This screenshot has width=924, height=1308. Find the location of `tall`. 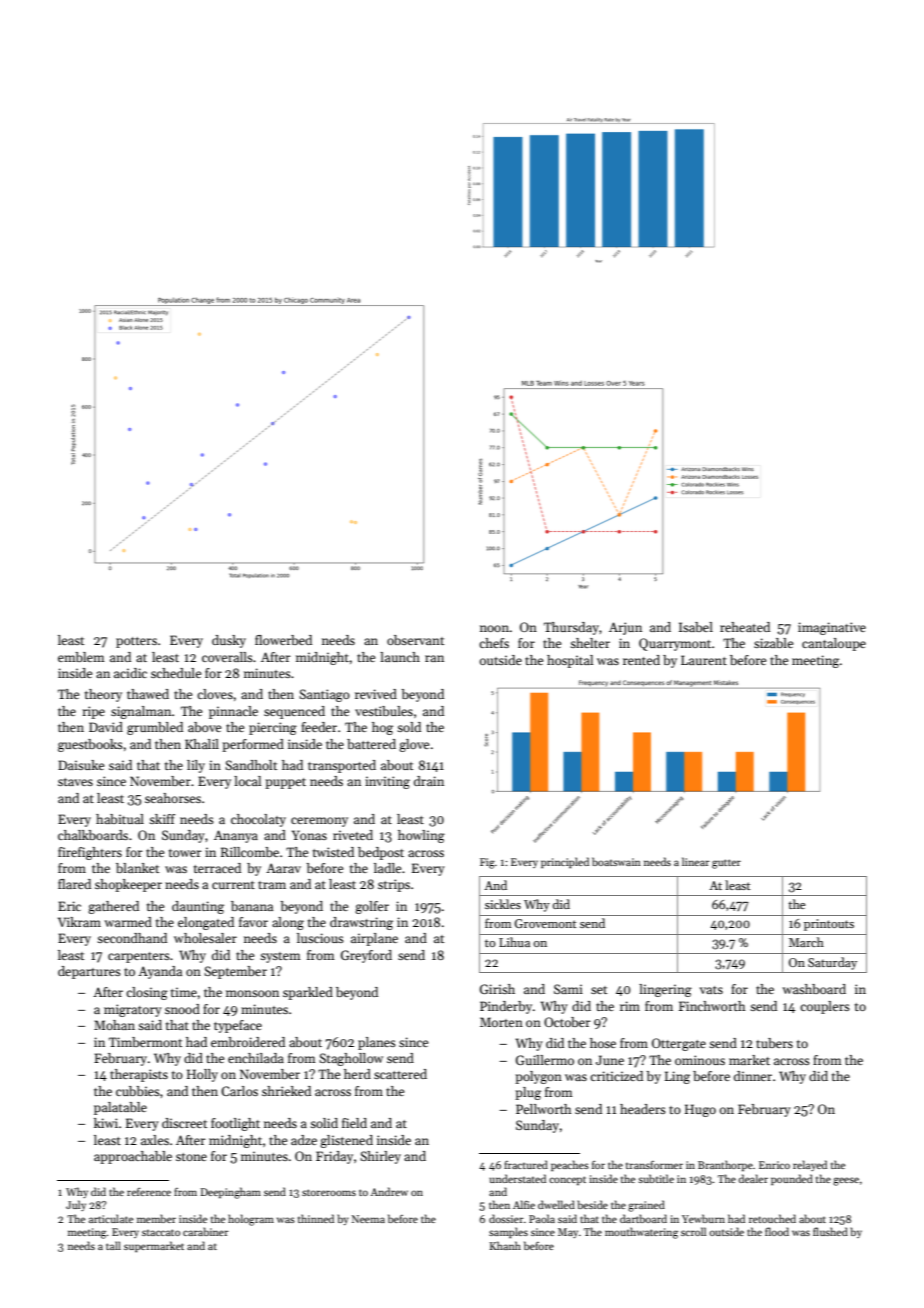

tall is located at coordinates (113, 1245).
